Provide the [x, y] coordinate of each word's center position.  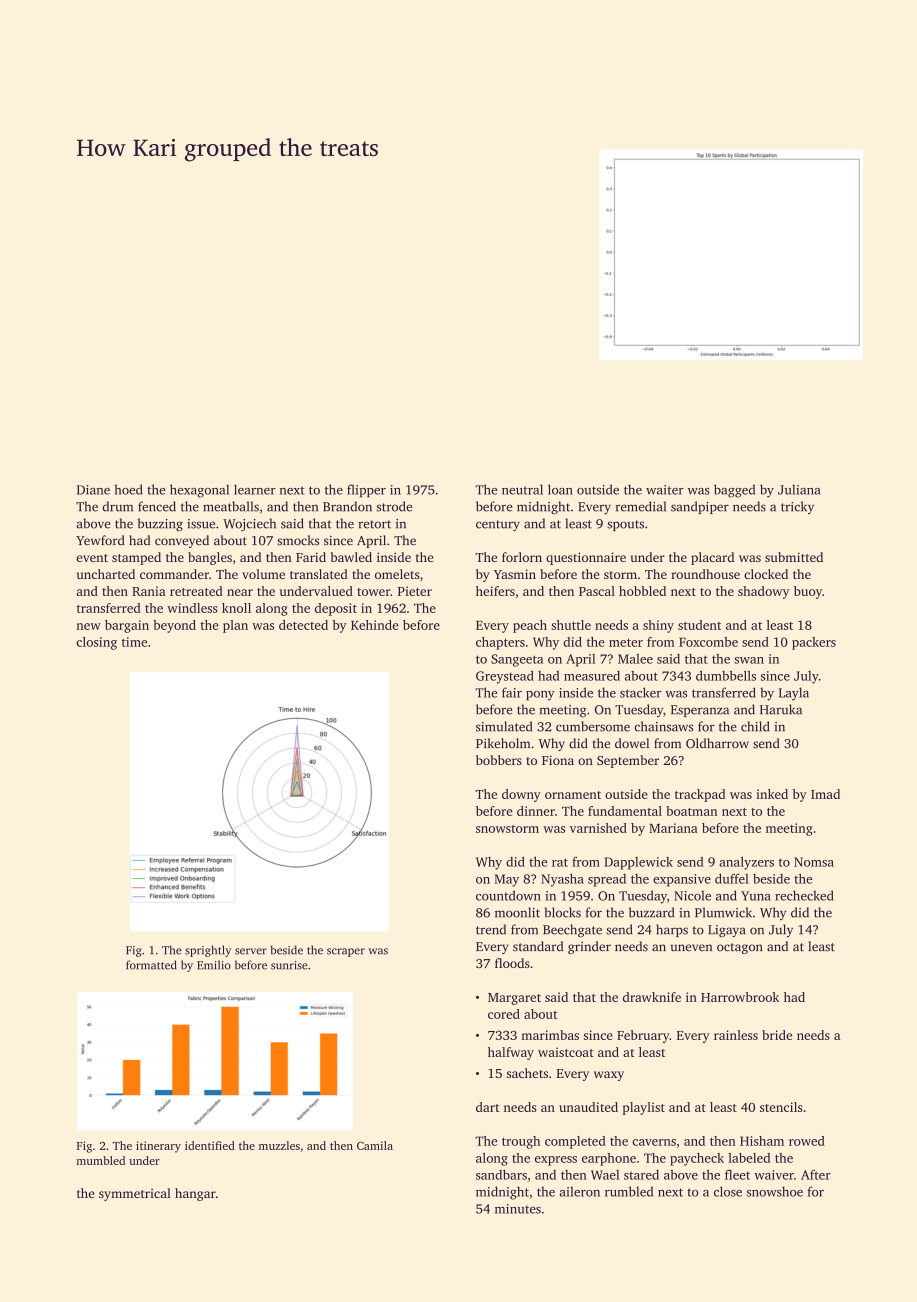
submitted [794, 557]
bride [777, 1035]
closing [96, 643]
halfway [511, 1053]
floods [512, 963]
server [251, 951]
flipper [366, 491]
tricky [797, 507]
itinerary [158, 1147]
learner [255, 489]
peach [530, 626]
